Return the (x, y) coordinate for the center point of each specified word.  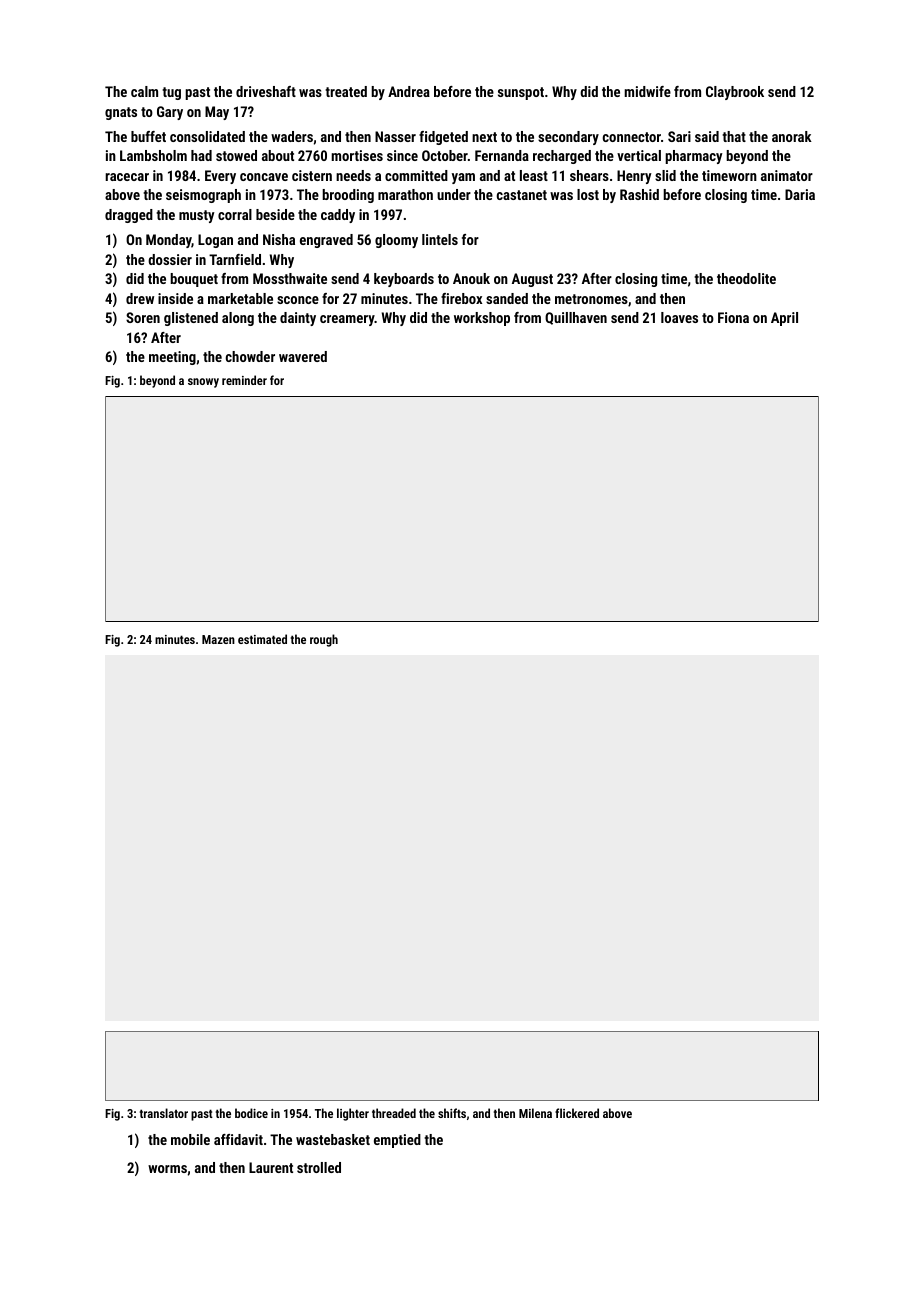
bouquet (194, 280)
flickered (577, 1113)
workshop (482, 319)
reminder (244, 380)
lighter (353, 1114)
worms (167, 1169)
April (784, 319)
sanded (507, 298)
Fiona (733, 317)
